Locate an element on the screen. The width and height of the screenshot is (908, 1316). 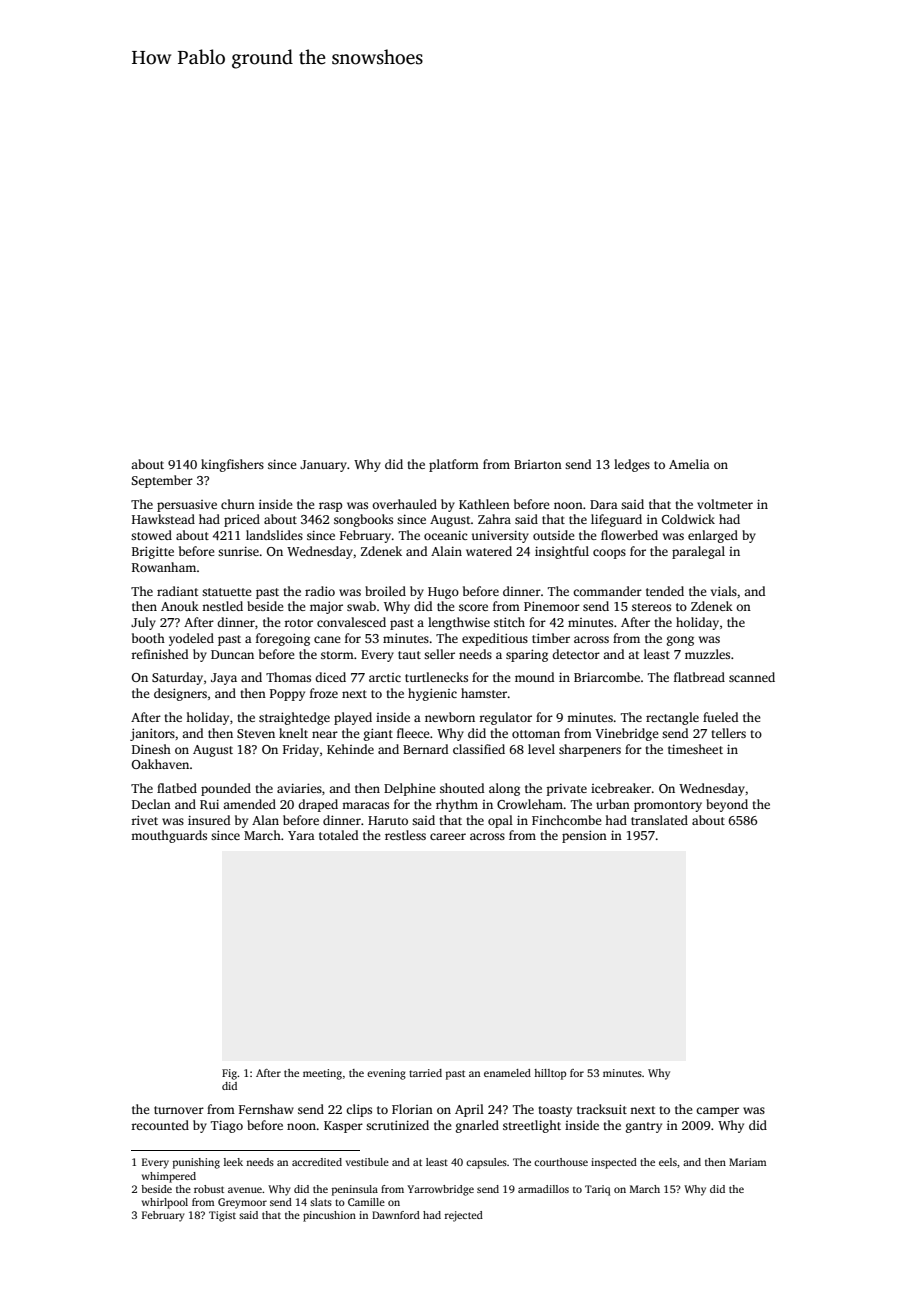
clips is located at coordinates (359, 1110).
